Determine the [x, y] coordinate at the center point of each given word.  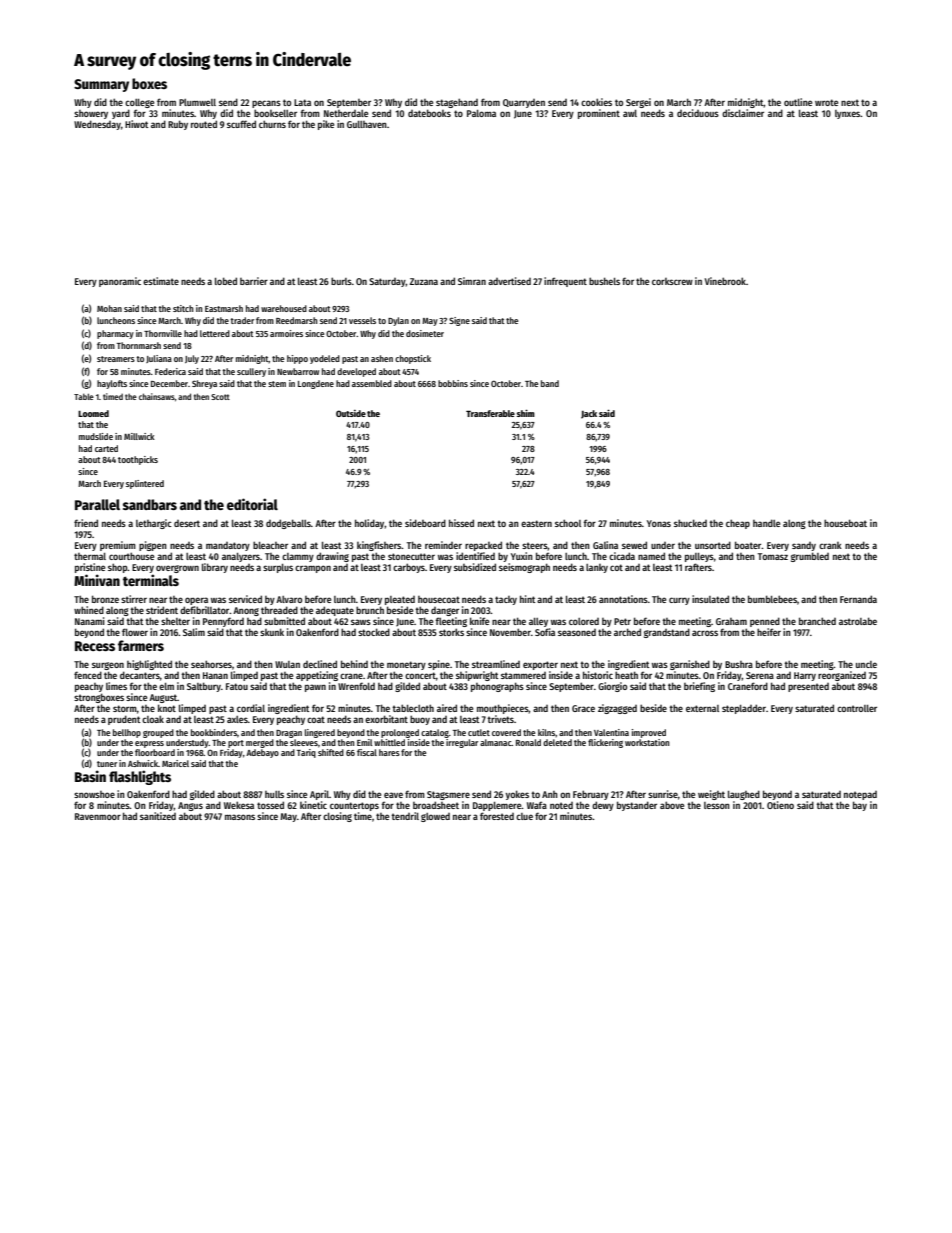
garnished [690, 665]
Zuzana [424, 281]
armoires [286, 333]
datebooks [429, 113]
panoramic [120, 282]
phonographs [497, 687]
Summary [101, 85]
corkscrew [672, 281]
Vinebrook [725, 281]
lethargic [154, 524]
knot [167, 708]
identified [475, 556]
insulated [710, 599]
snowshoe [94, 794]
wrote [826, 102]
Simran [472, 281]
